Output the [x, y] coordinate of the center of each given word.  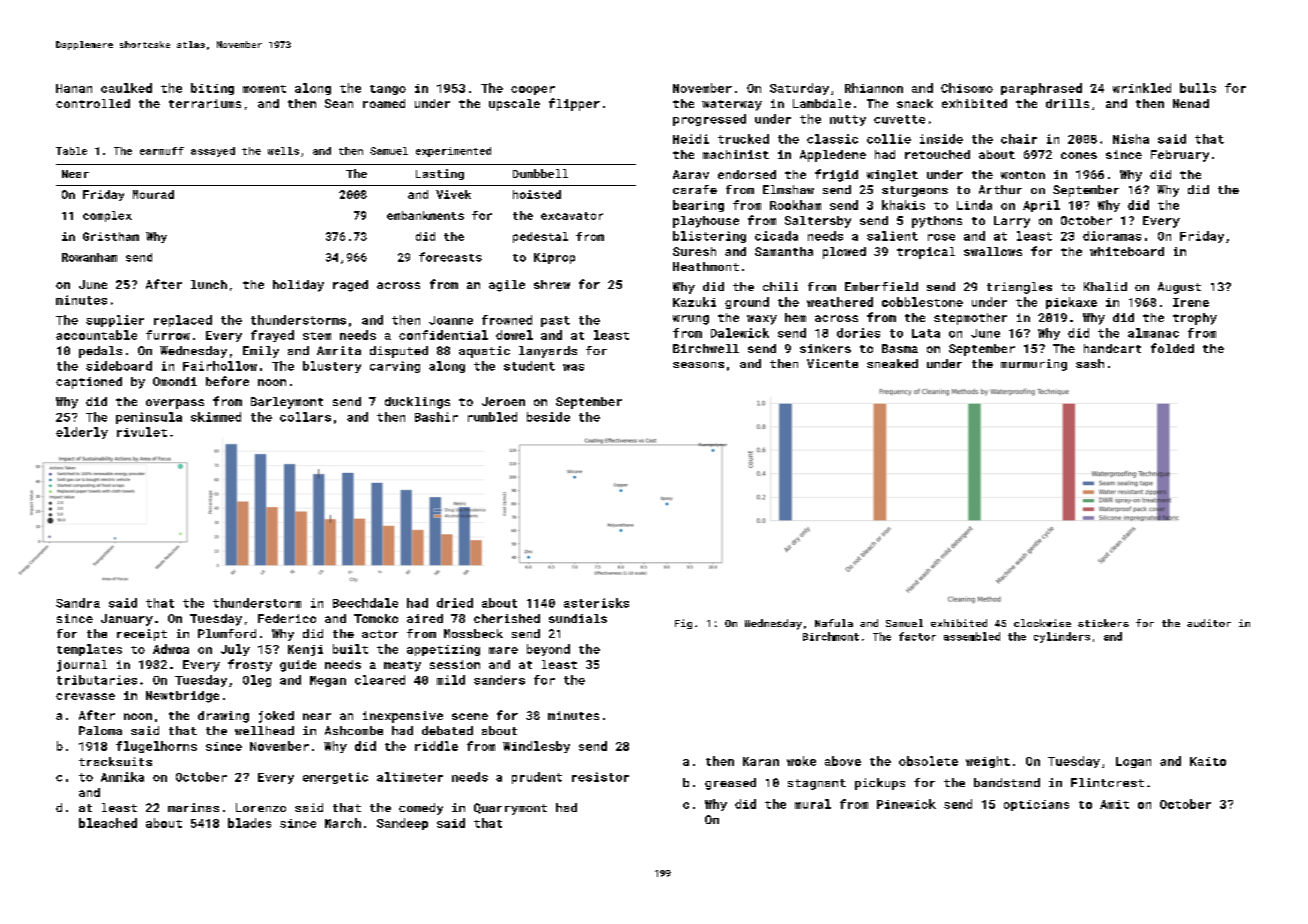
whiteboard [1127, 251]
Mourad [153, 194]
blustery [332, 367]
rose [941, 237]
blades [249, 823]
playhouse [706, 222]
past [555, 321]
